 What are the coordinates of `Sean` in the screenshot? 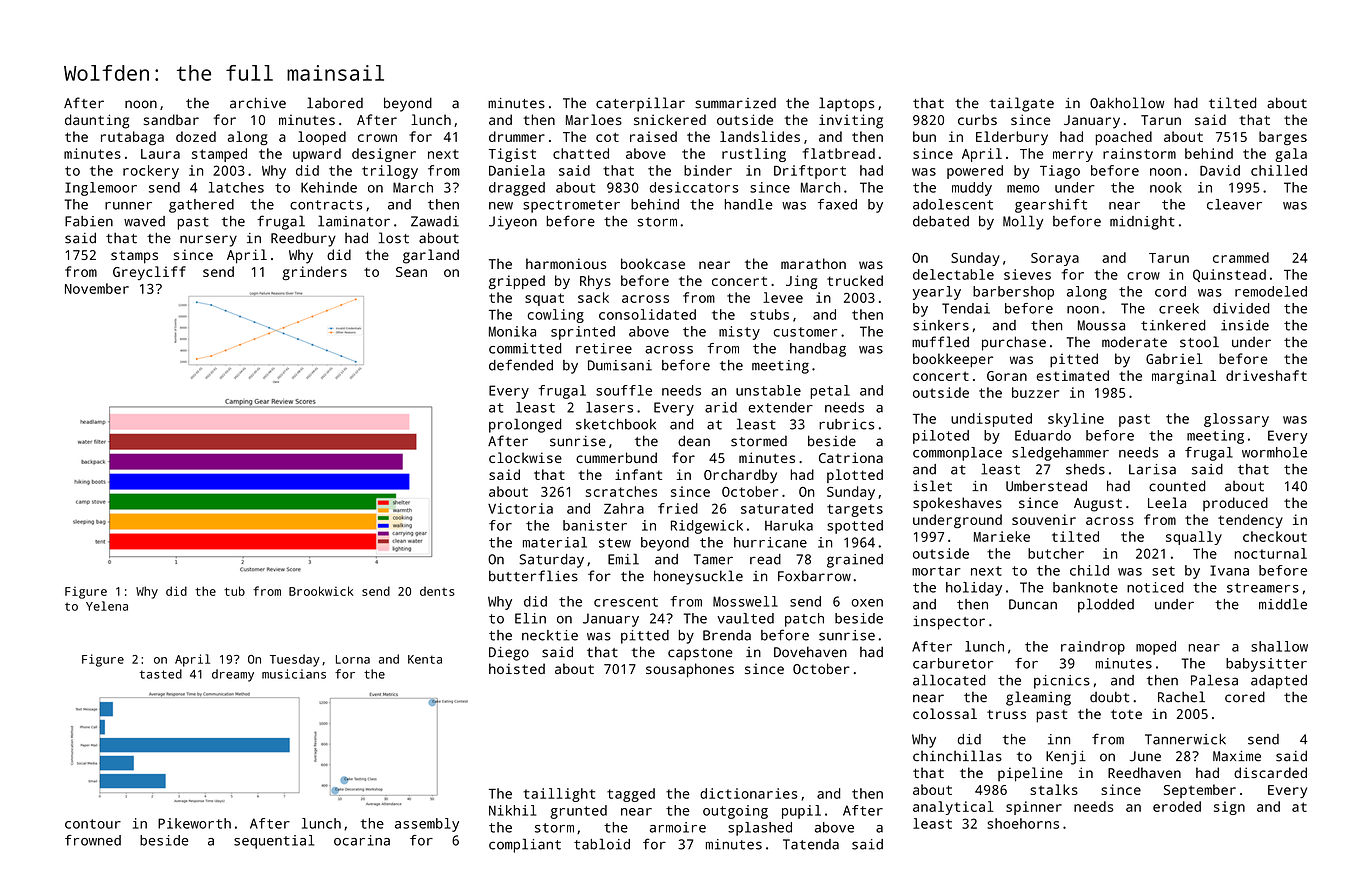 It's located at (411, 272).
